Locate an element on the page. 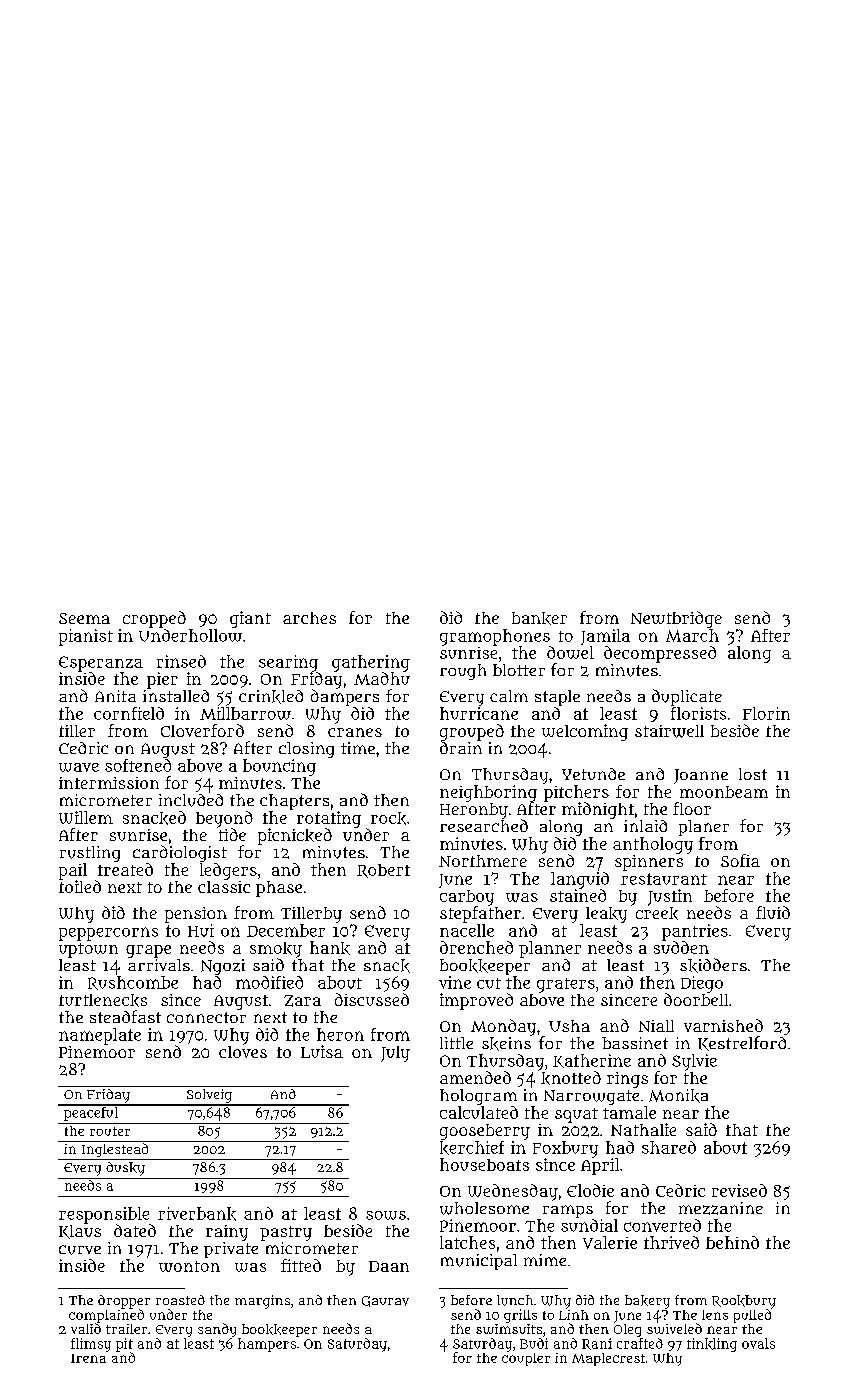 This document has height=1400, width=849. peppercorns is located at coordinates (108, 934).
